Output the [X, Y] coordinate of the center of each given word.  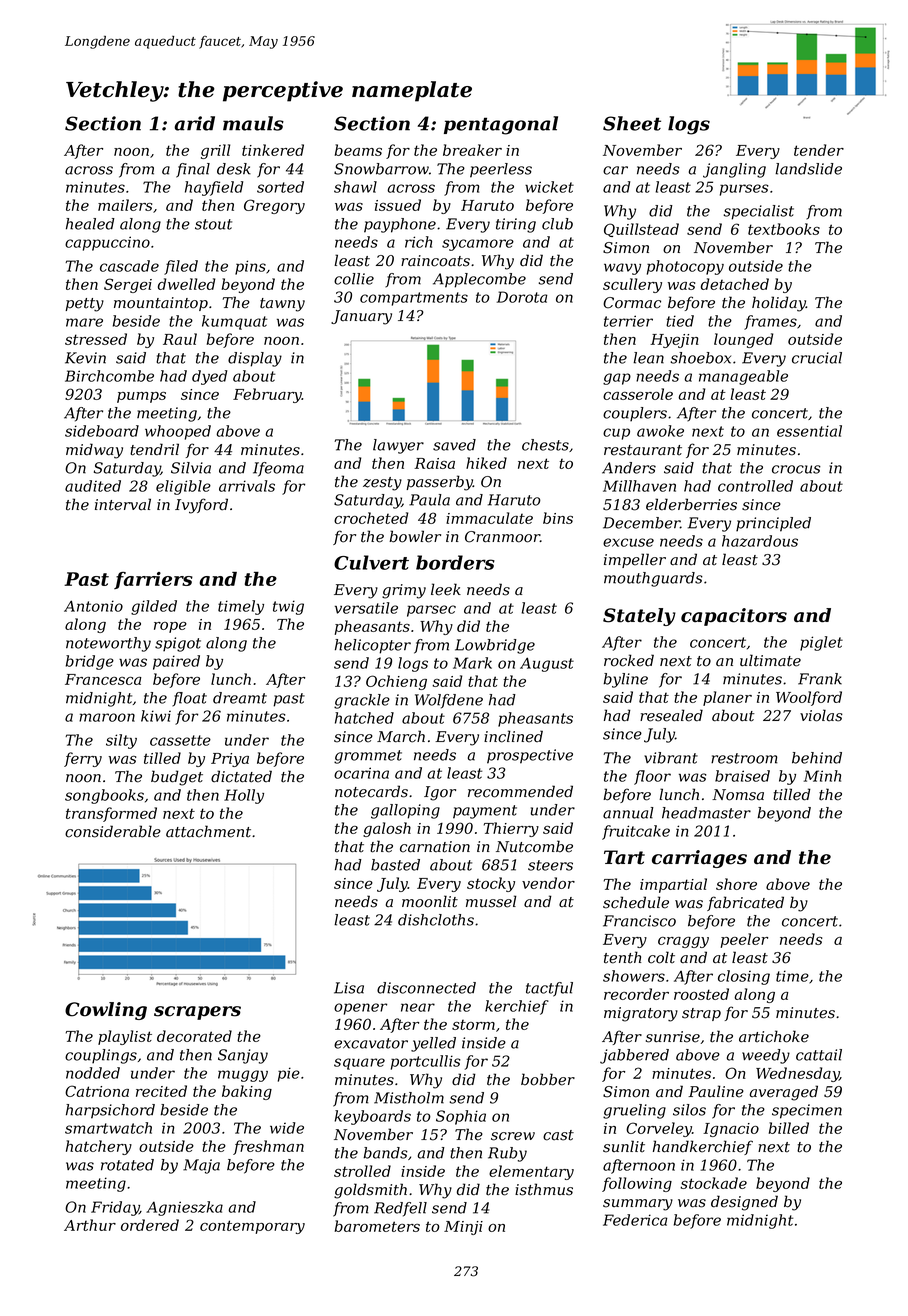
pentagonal [501, 125]
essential [809, 431]
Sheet [632, 123]
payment [485, 812]
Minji [463, 1228]
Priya [230, 760]
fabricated [745, 903]
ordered [150, 1225]
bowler [415, 536]
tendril [154, 449]
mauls [253, 123]
